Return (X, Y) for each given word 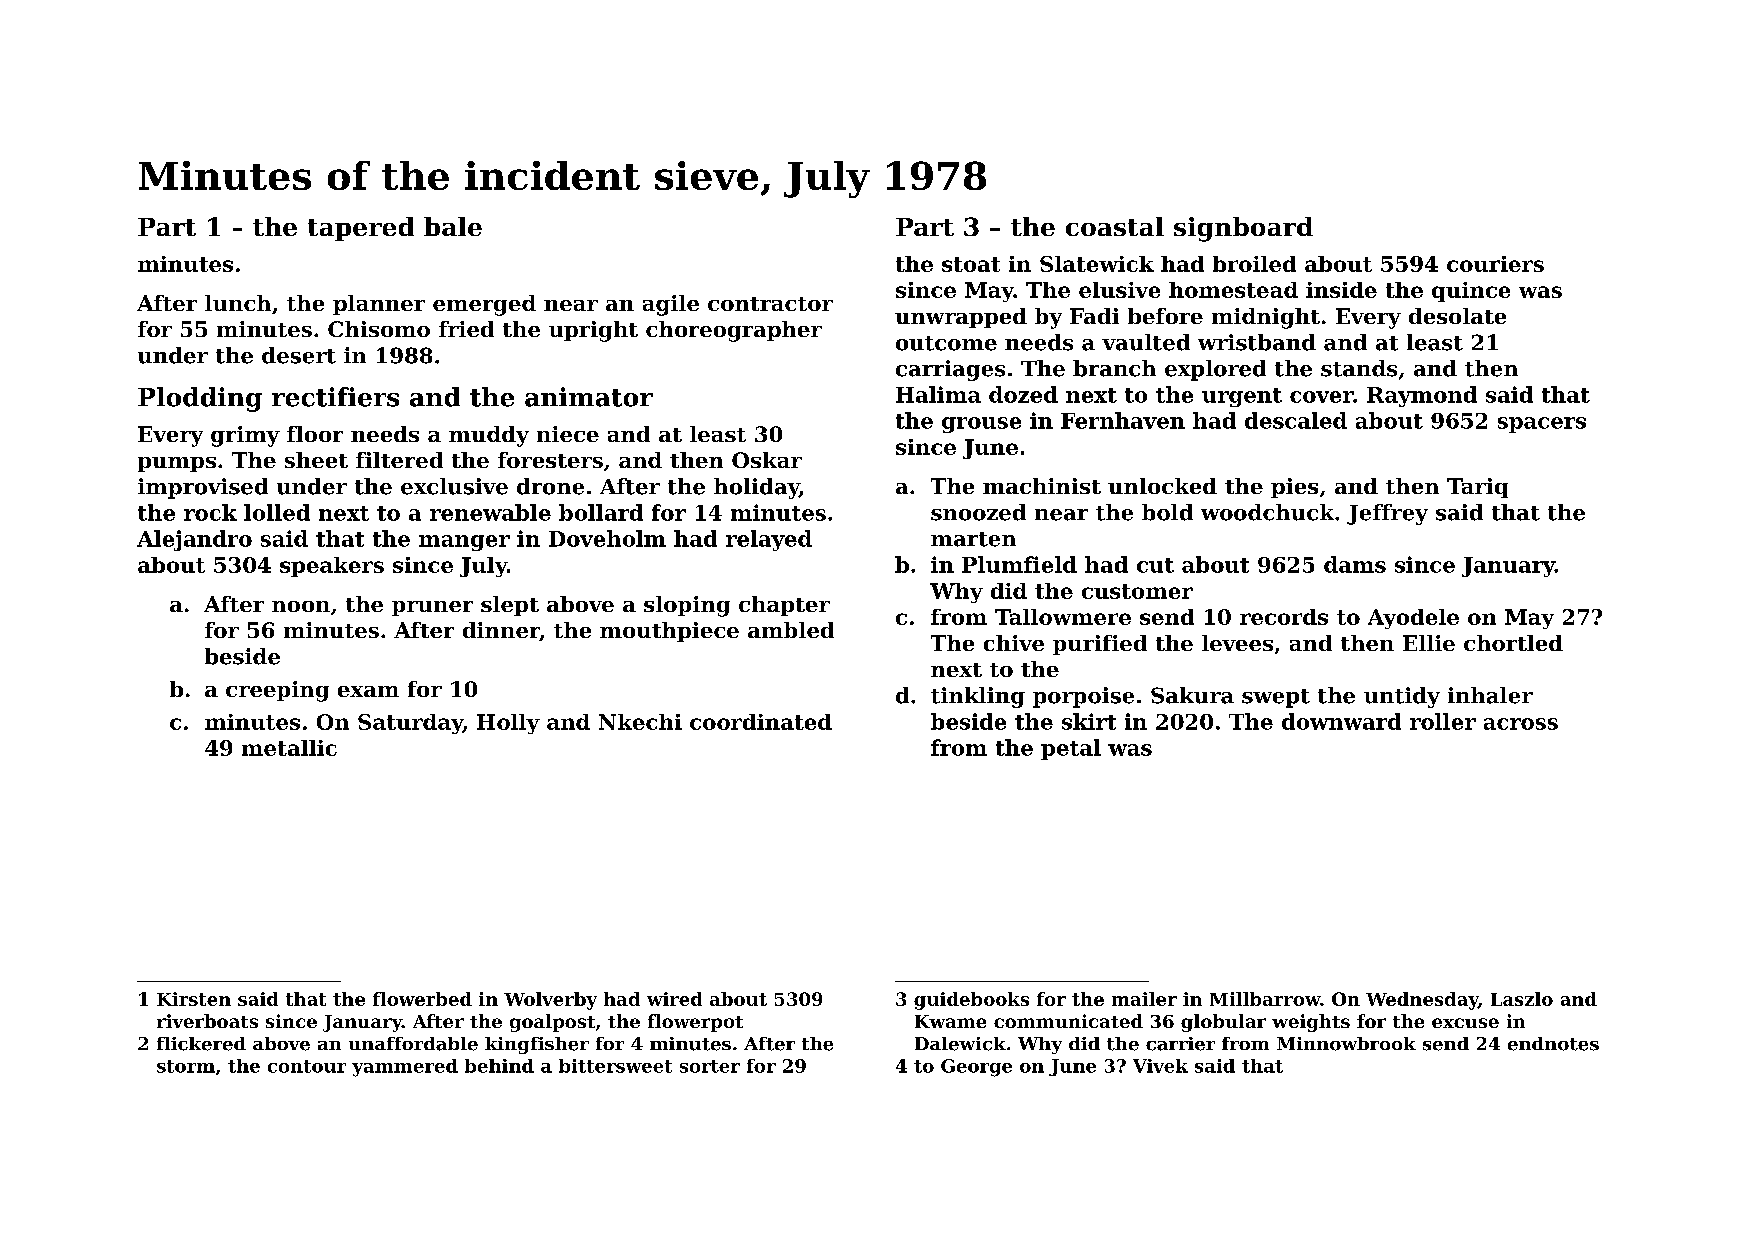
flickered (201, 1044)
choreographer (734, 331)
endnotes (1553, 1044)
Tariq (1477, 488)
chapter (784, 606)
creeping (277, 691)
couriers (1495, 264)
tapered (361, 229)
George (976, 1068)
